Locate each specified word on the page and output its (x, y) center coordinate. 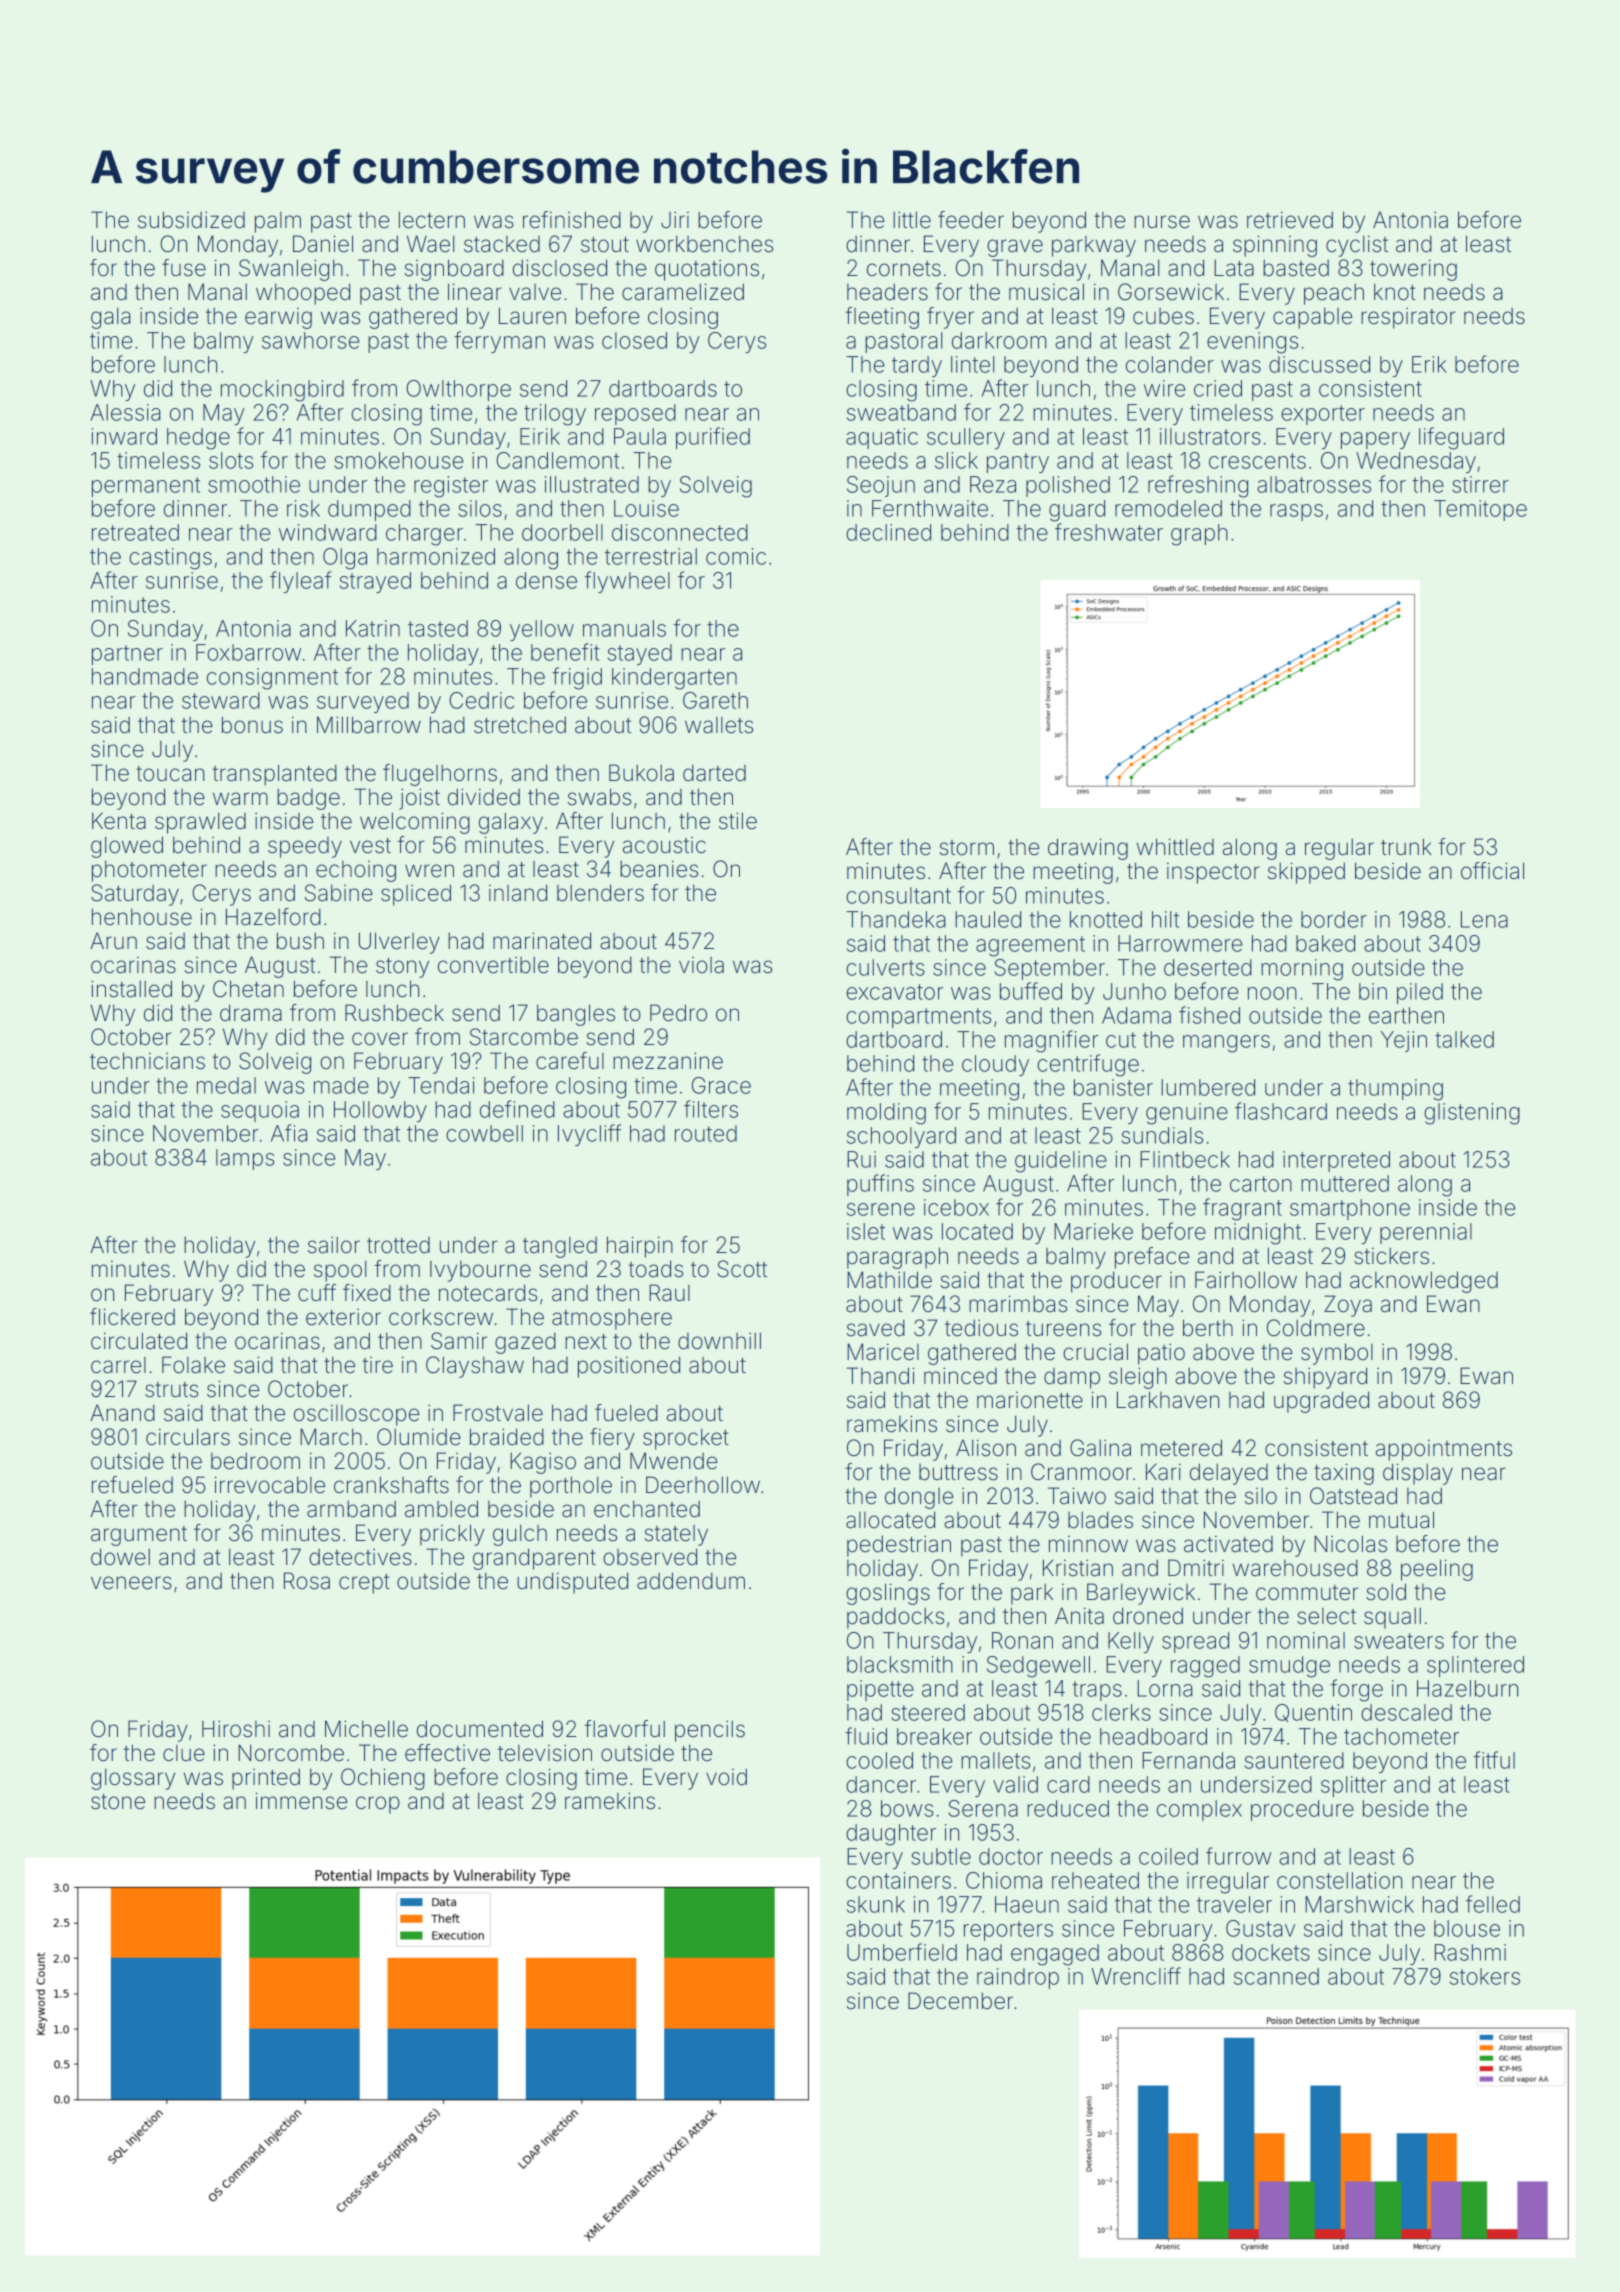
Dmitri (1196, 1567)
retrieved (1290, 220)
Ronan (1022, 1640)
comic (736, 556)
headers (887, 292)
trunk (1406, 846)
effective (447, 1753)
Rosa (307, 1581)
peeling (1437, 1570)
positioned (629, 1367)
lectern (432, 220)
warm (240, 799)
